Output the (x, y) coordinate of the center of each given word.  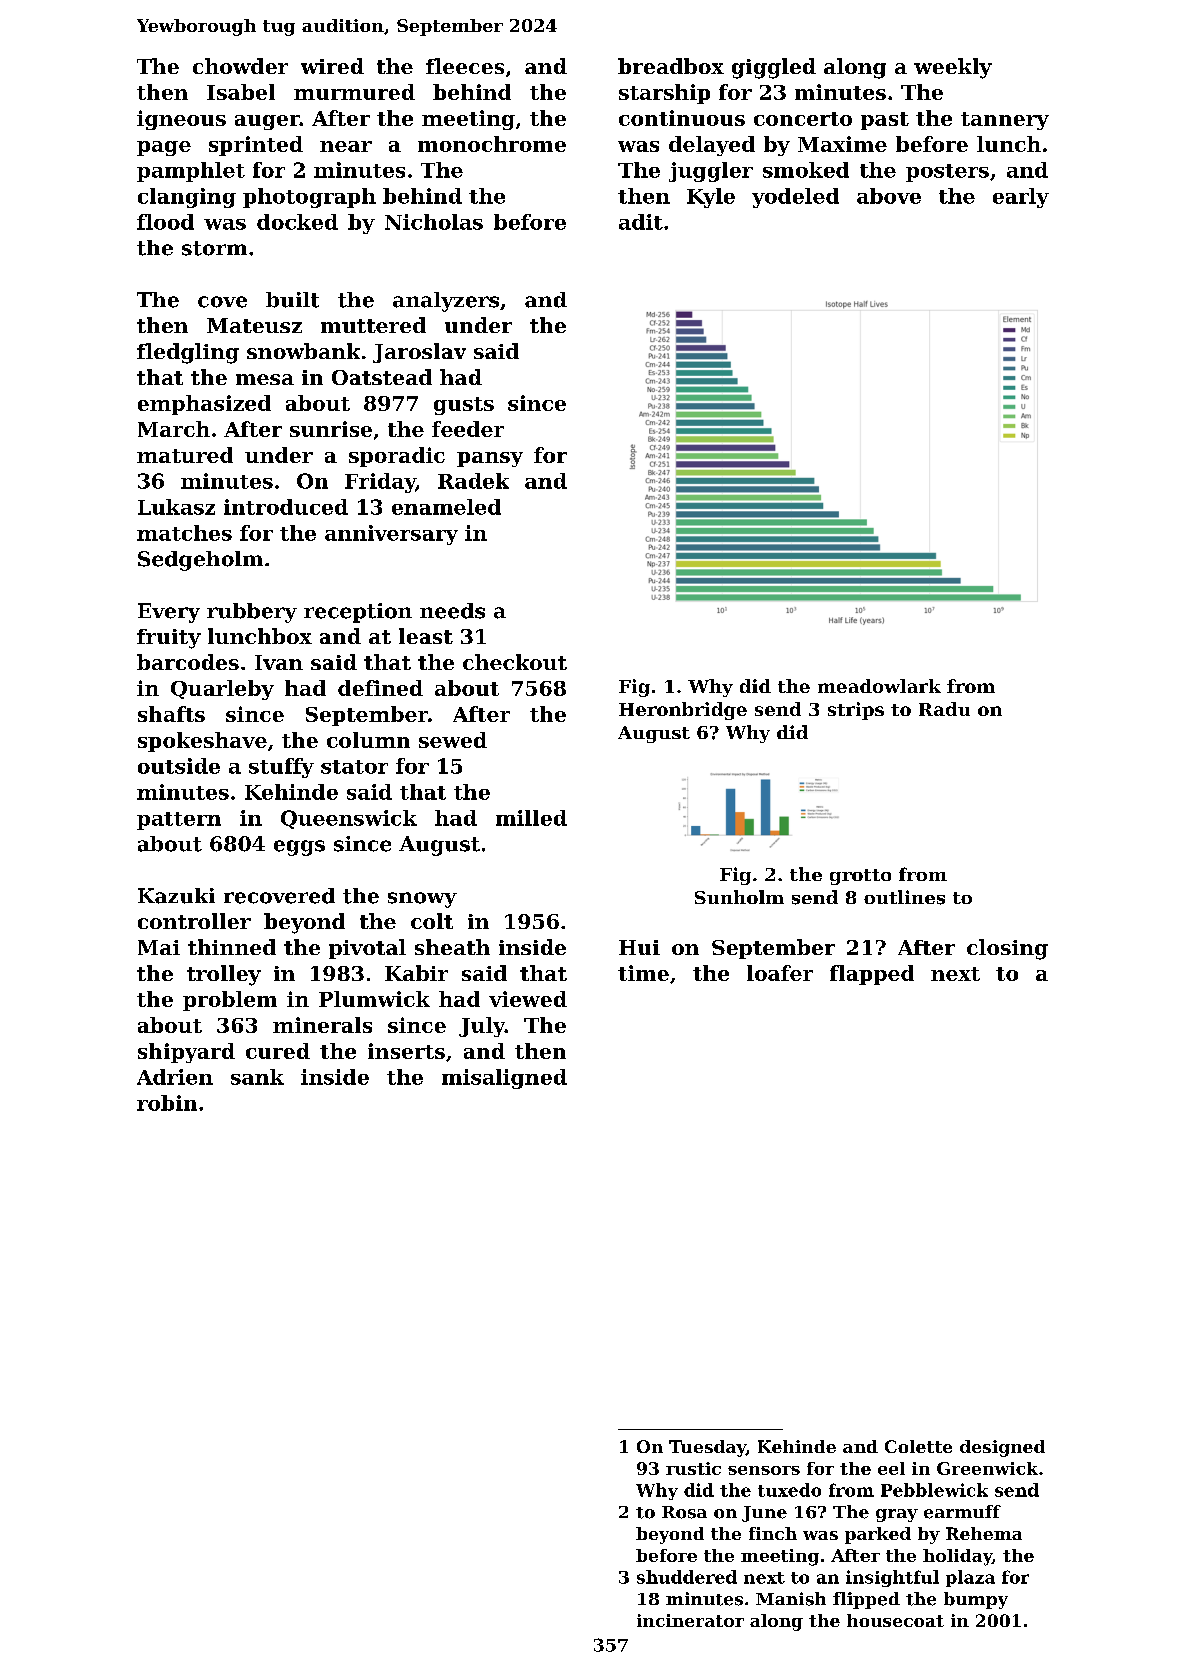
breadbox (671, 66)
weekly (953, 68)
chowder (240, 66)
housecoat (895, 1620)
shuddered (687, 1577)
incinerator (690, 1620)
